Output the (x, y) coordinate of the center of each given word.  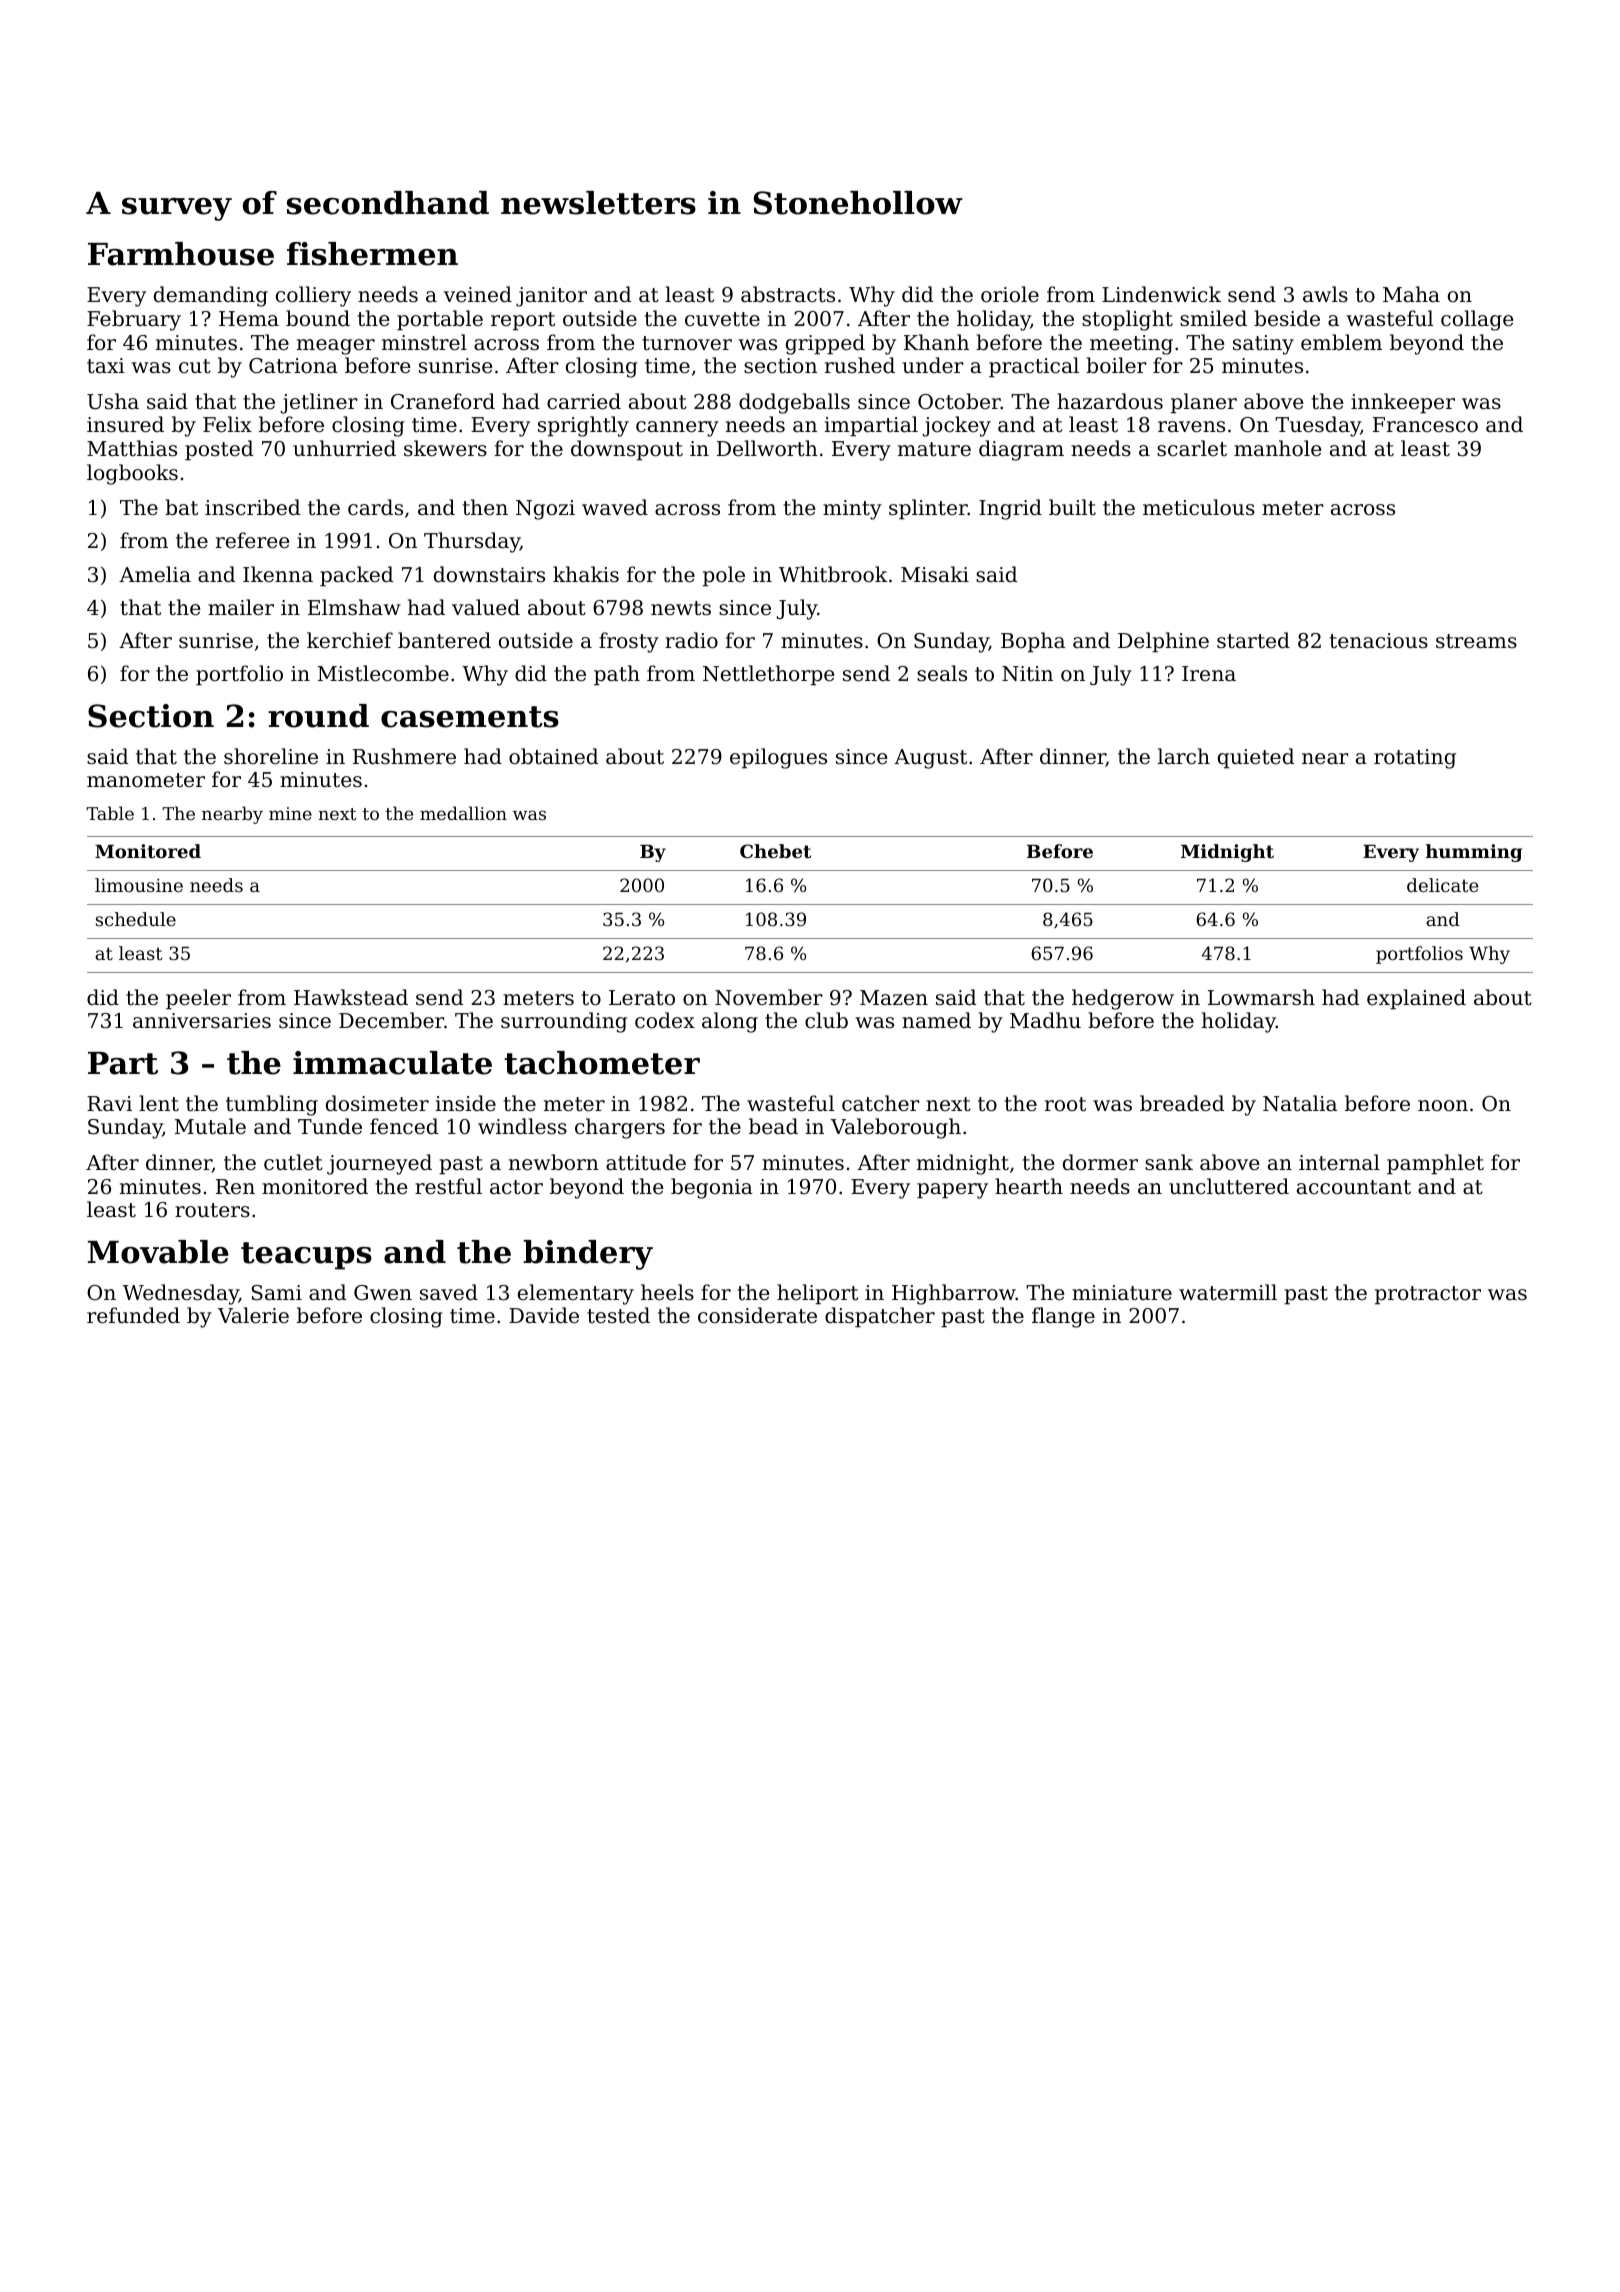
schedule (136, 919)
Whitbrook (833, 574)
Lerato (642, 998)
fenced (404, 1126)
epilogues (778, 758)
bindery (588, 1255)
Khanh (936, 342)
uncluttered (1229, 1186)
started (1253, 640)
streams (1476, 641)
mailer (241, 607)
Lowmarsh (1261, 997)
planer (1204, 403)
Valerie (253, 1315)
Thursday (472, 542)
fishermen (372, 254)
